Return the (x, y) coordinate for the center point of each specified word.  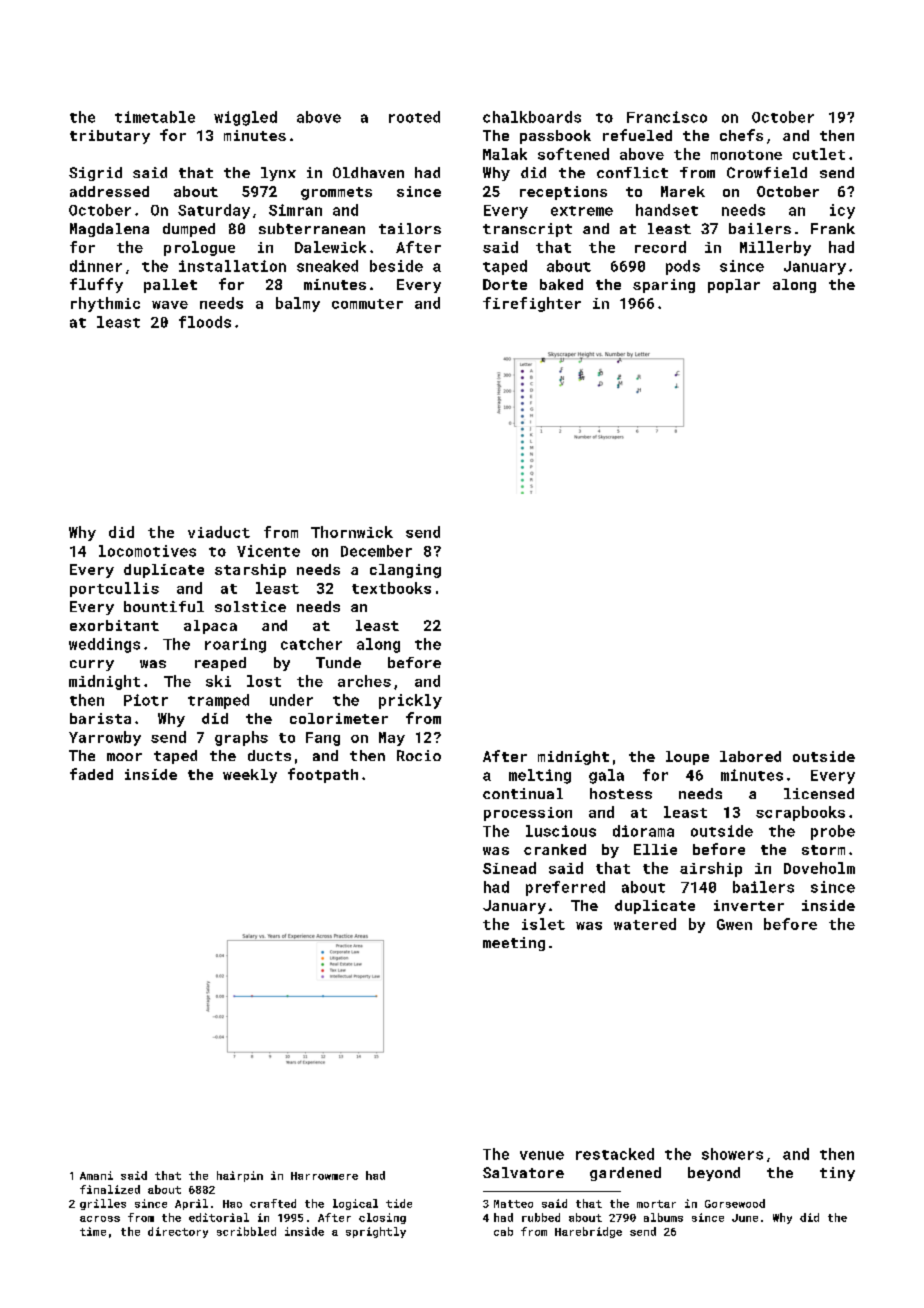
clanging (405, 571)
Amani (96, 1175)
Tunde (338, 662)
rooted (414, 117)
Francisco (667, 117)
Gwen (734, 924)
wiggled (245, 118)
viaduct (219, 532)
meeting (514, 944)
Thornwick (352, 532)
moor (124, 757)
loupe (687, 758)
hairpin (240, 1176)
